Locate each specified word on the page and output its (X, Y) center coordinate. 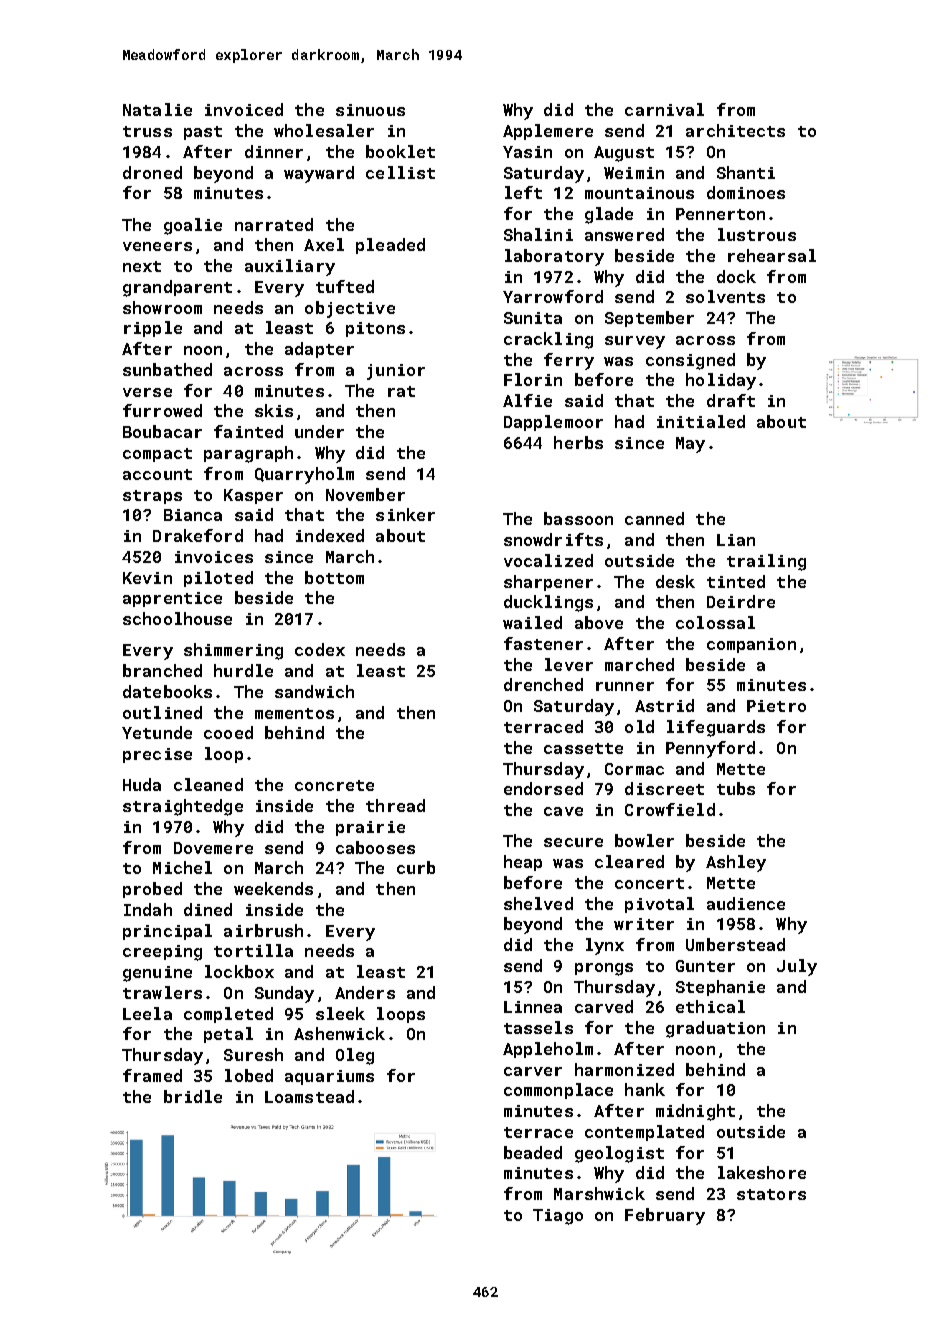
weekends (273, 888)
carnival (664, 109)
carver (533, 1071)
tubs (736, 788)
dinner (274, 151)
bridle (193, 1096)
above (599, 622)
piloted (218, 579)
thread (395, 805)
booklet (400, 151)
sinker (405, 514)
